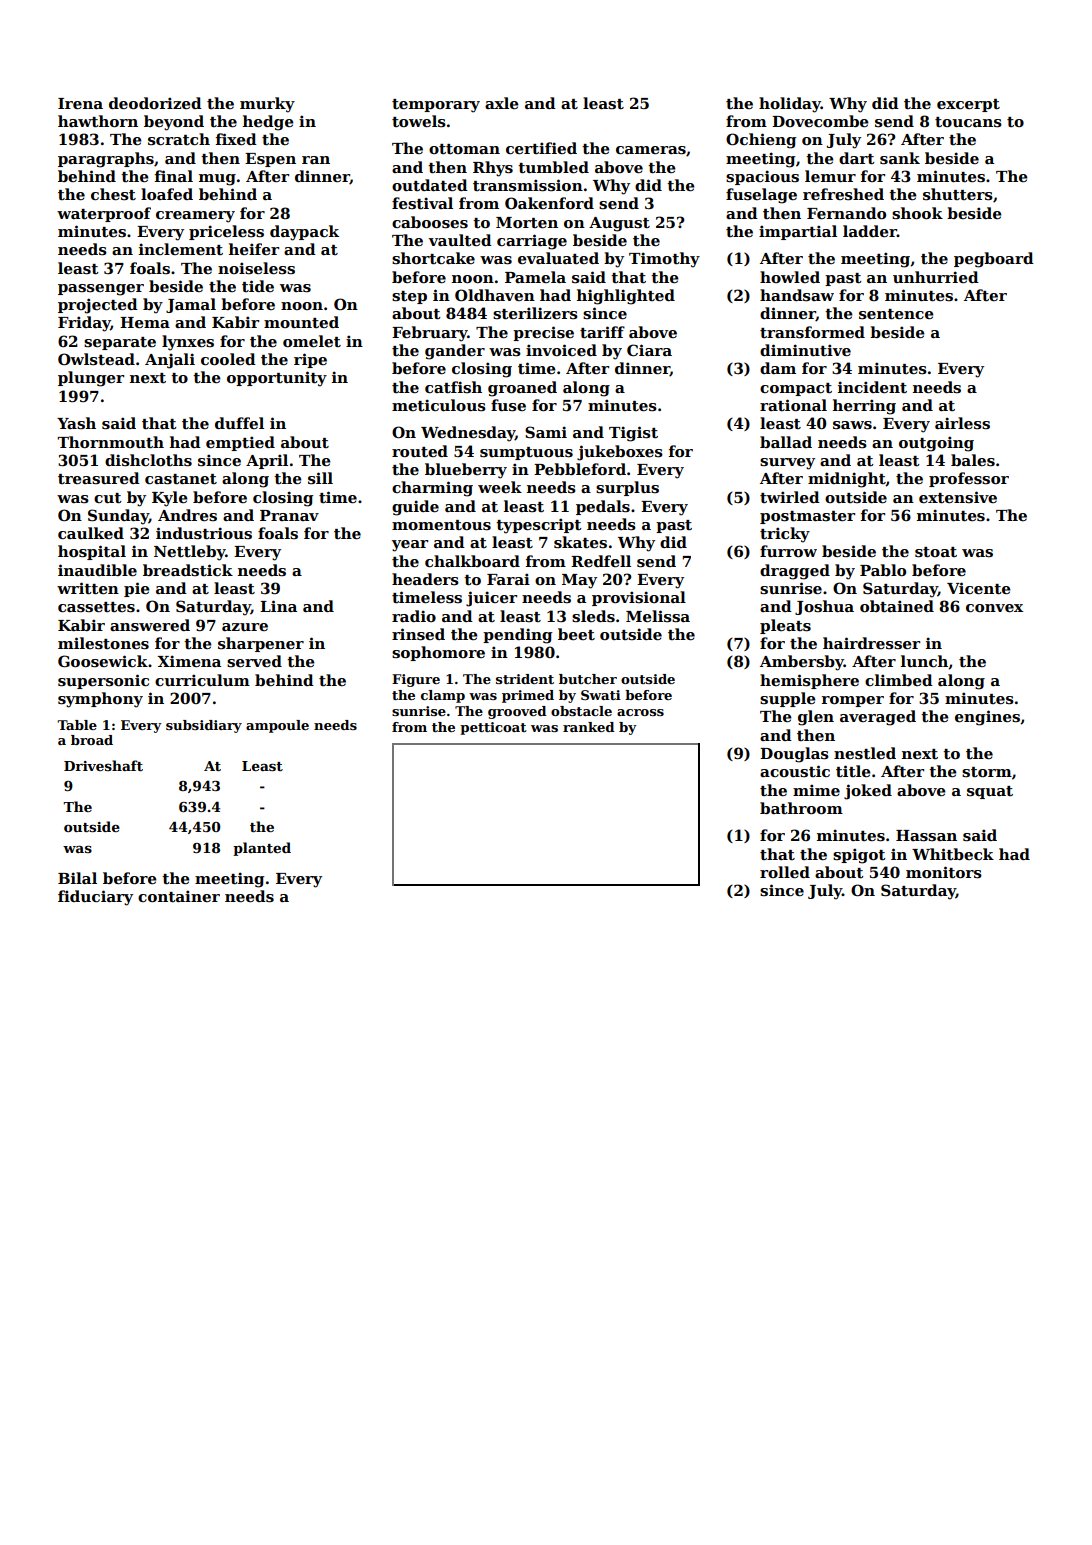 This page has height=1545, width=1092. Describe the element at coordinates (936, 277) in the page. I see `unhurried` at that location.
